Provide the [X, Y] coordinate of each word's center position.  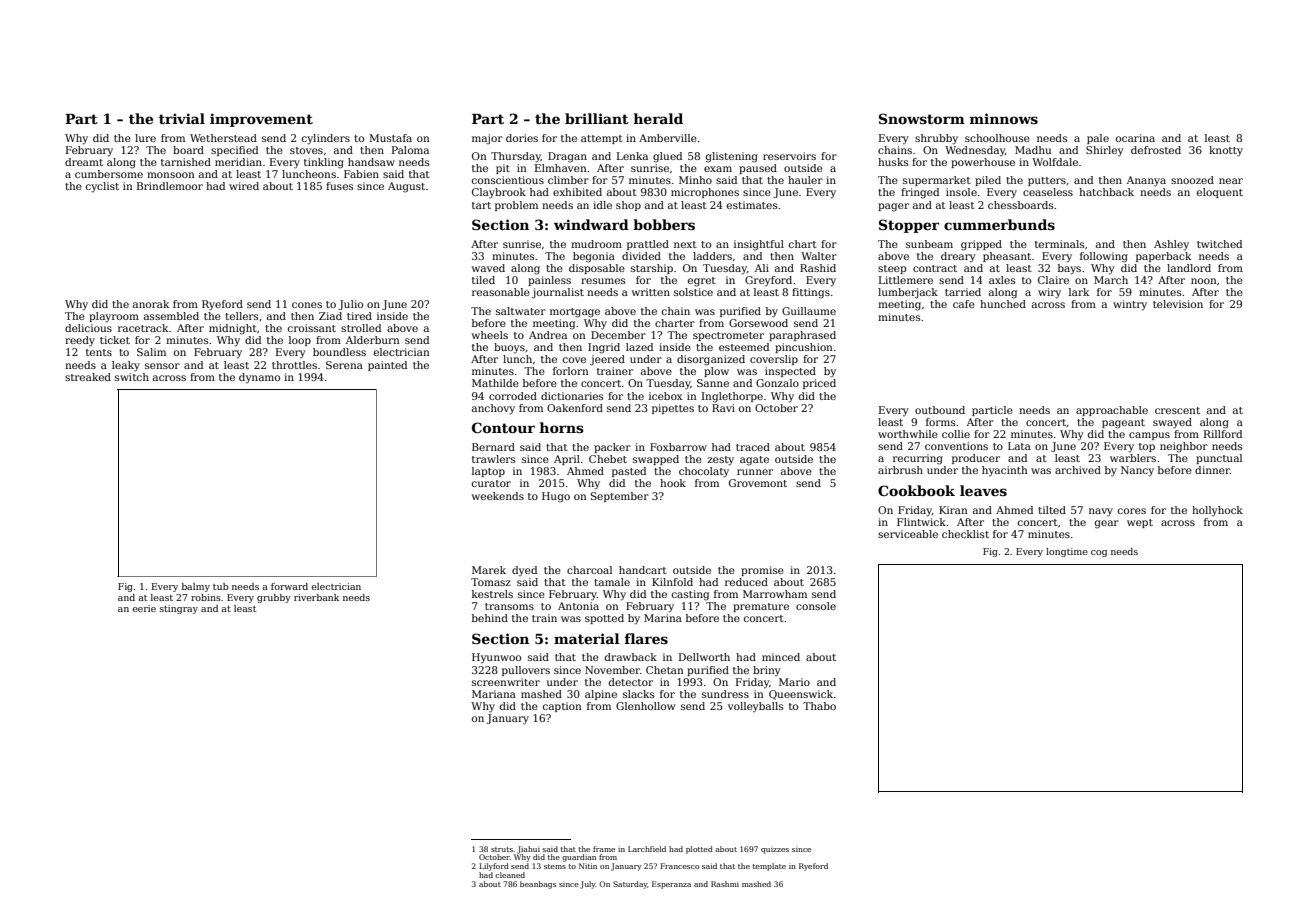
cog [1099, 553]
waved [488, 268]
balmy [196, 587]
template [769, 867]
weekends [498, 496]
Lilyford [494, 867]
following [1104, 257]
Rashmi [725, 884]
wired [244, 186]
